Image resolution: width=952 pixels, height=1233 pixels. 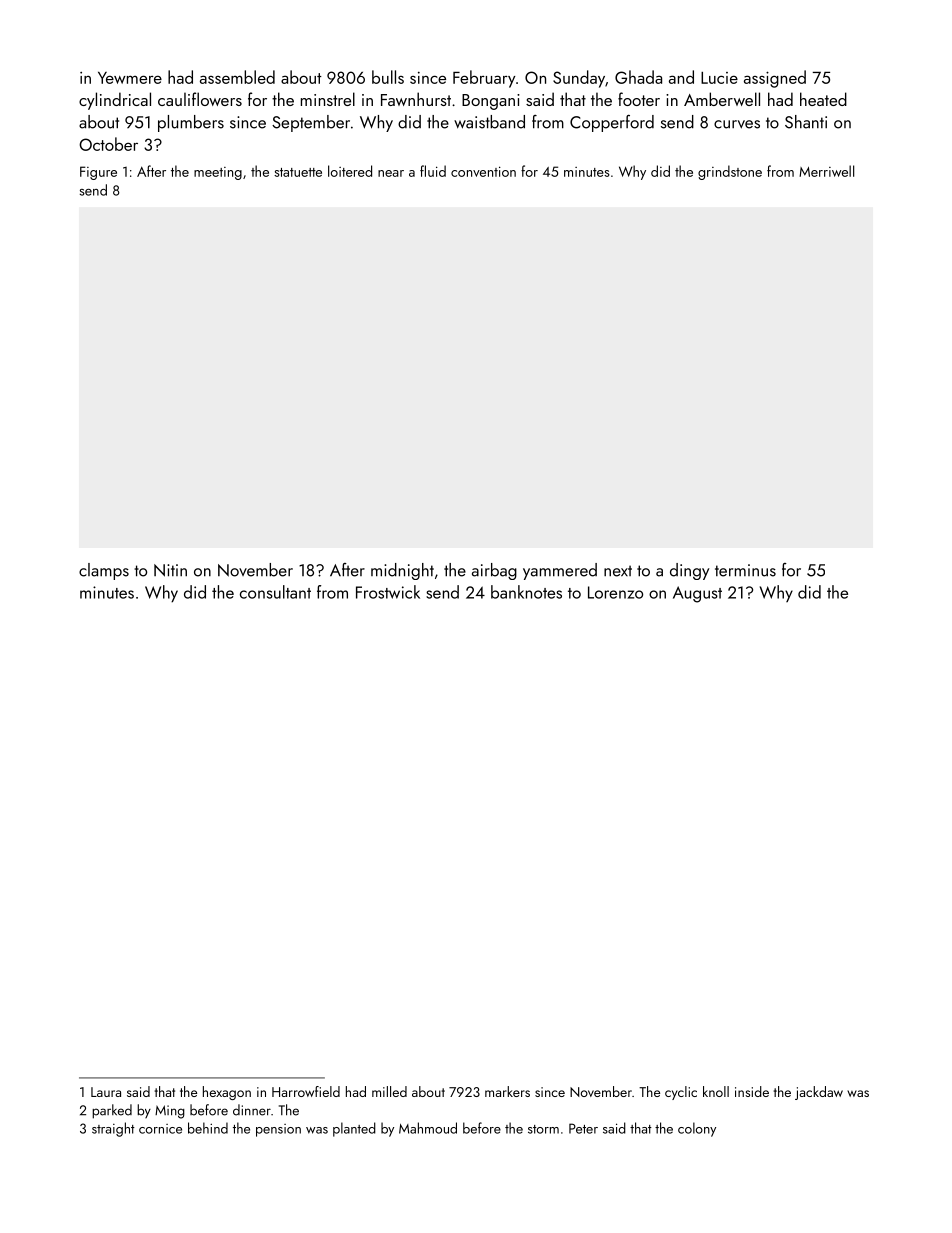 What do you see at coordinates (719, 78) in the image?
I see `Lucie` at bounding box center [719, 78].
